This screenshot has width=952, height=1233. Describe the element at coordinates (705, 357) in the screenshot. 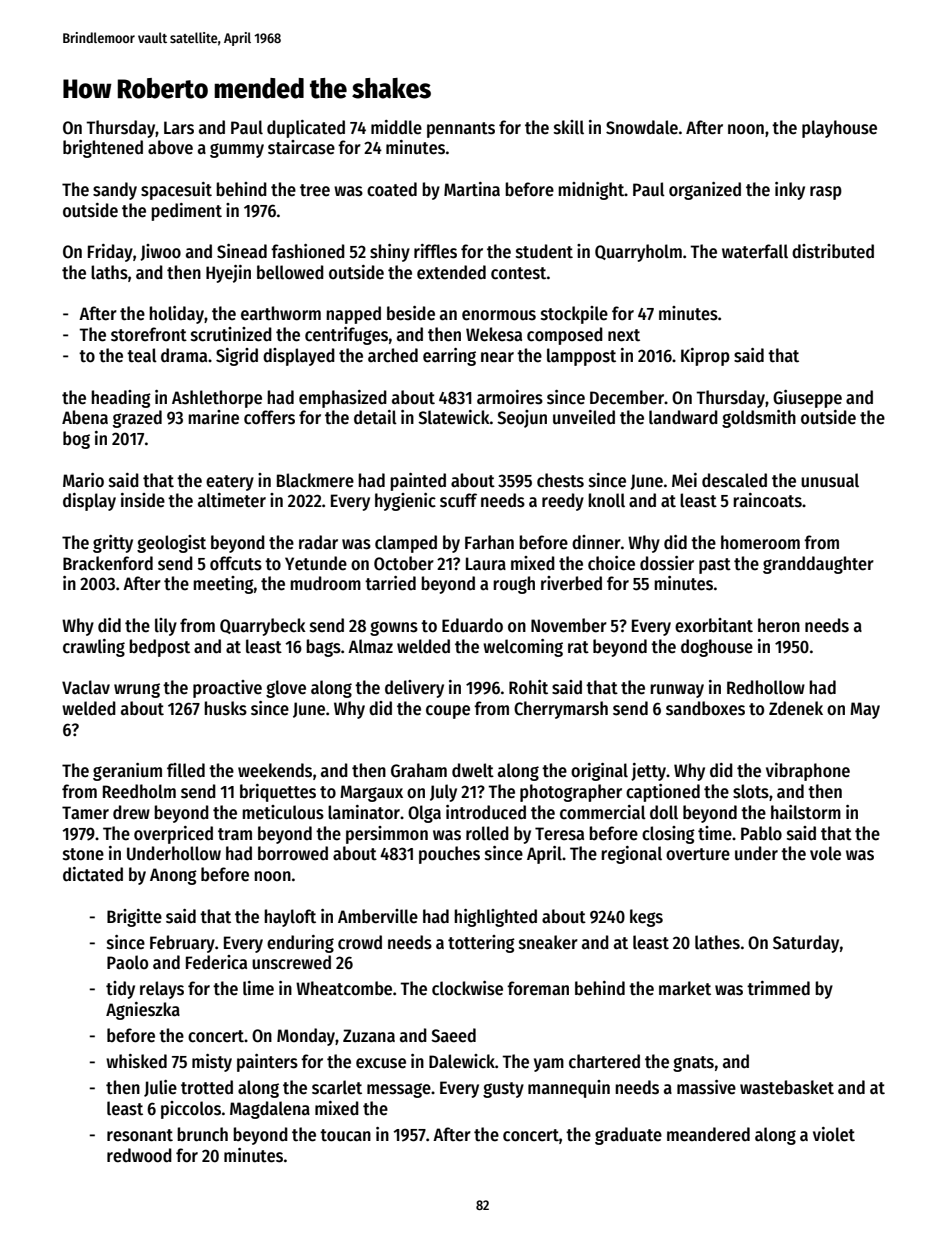

I see `Kiprop` at that location.
